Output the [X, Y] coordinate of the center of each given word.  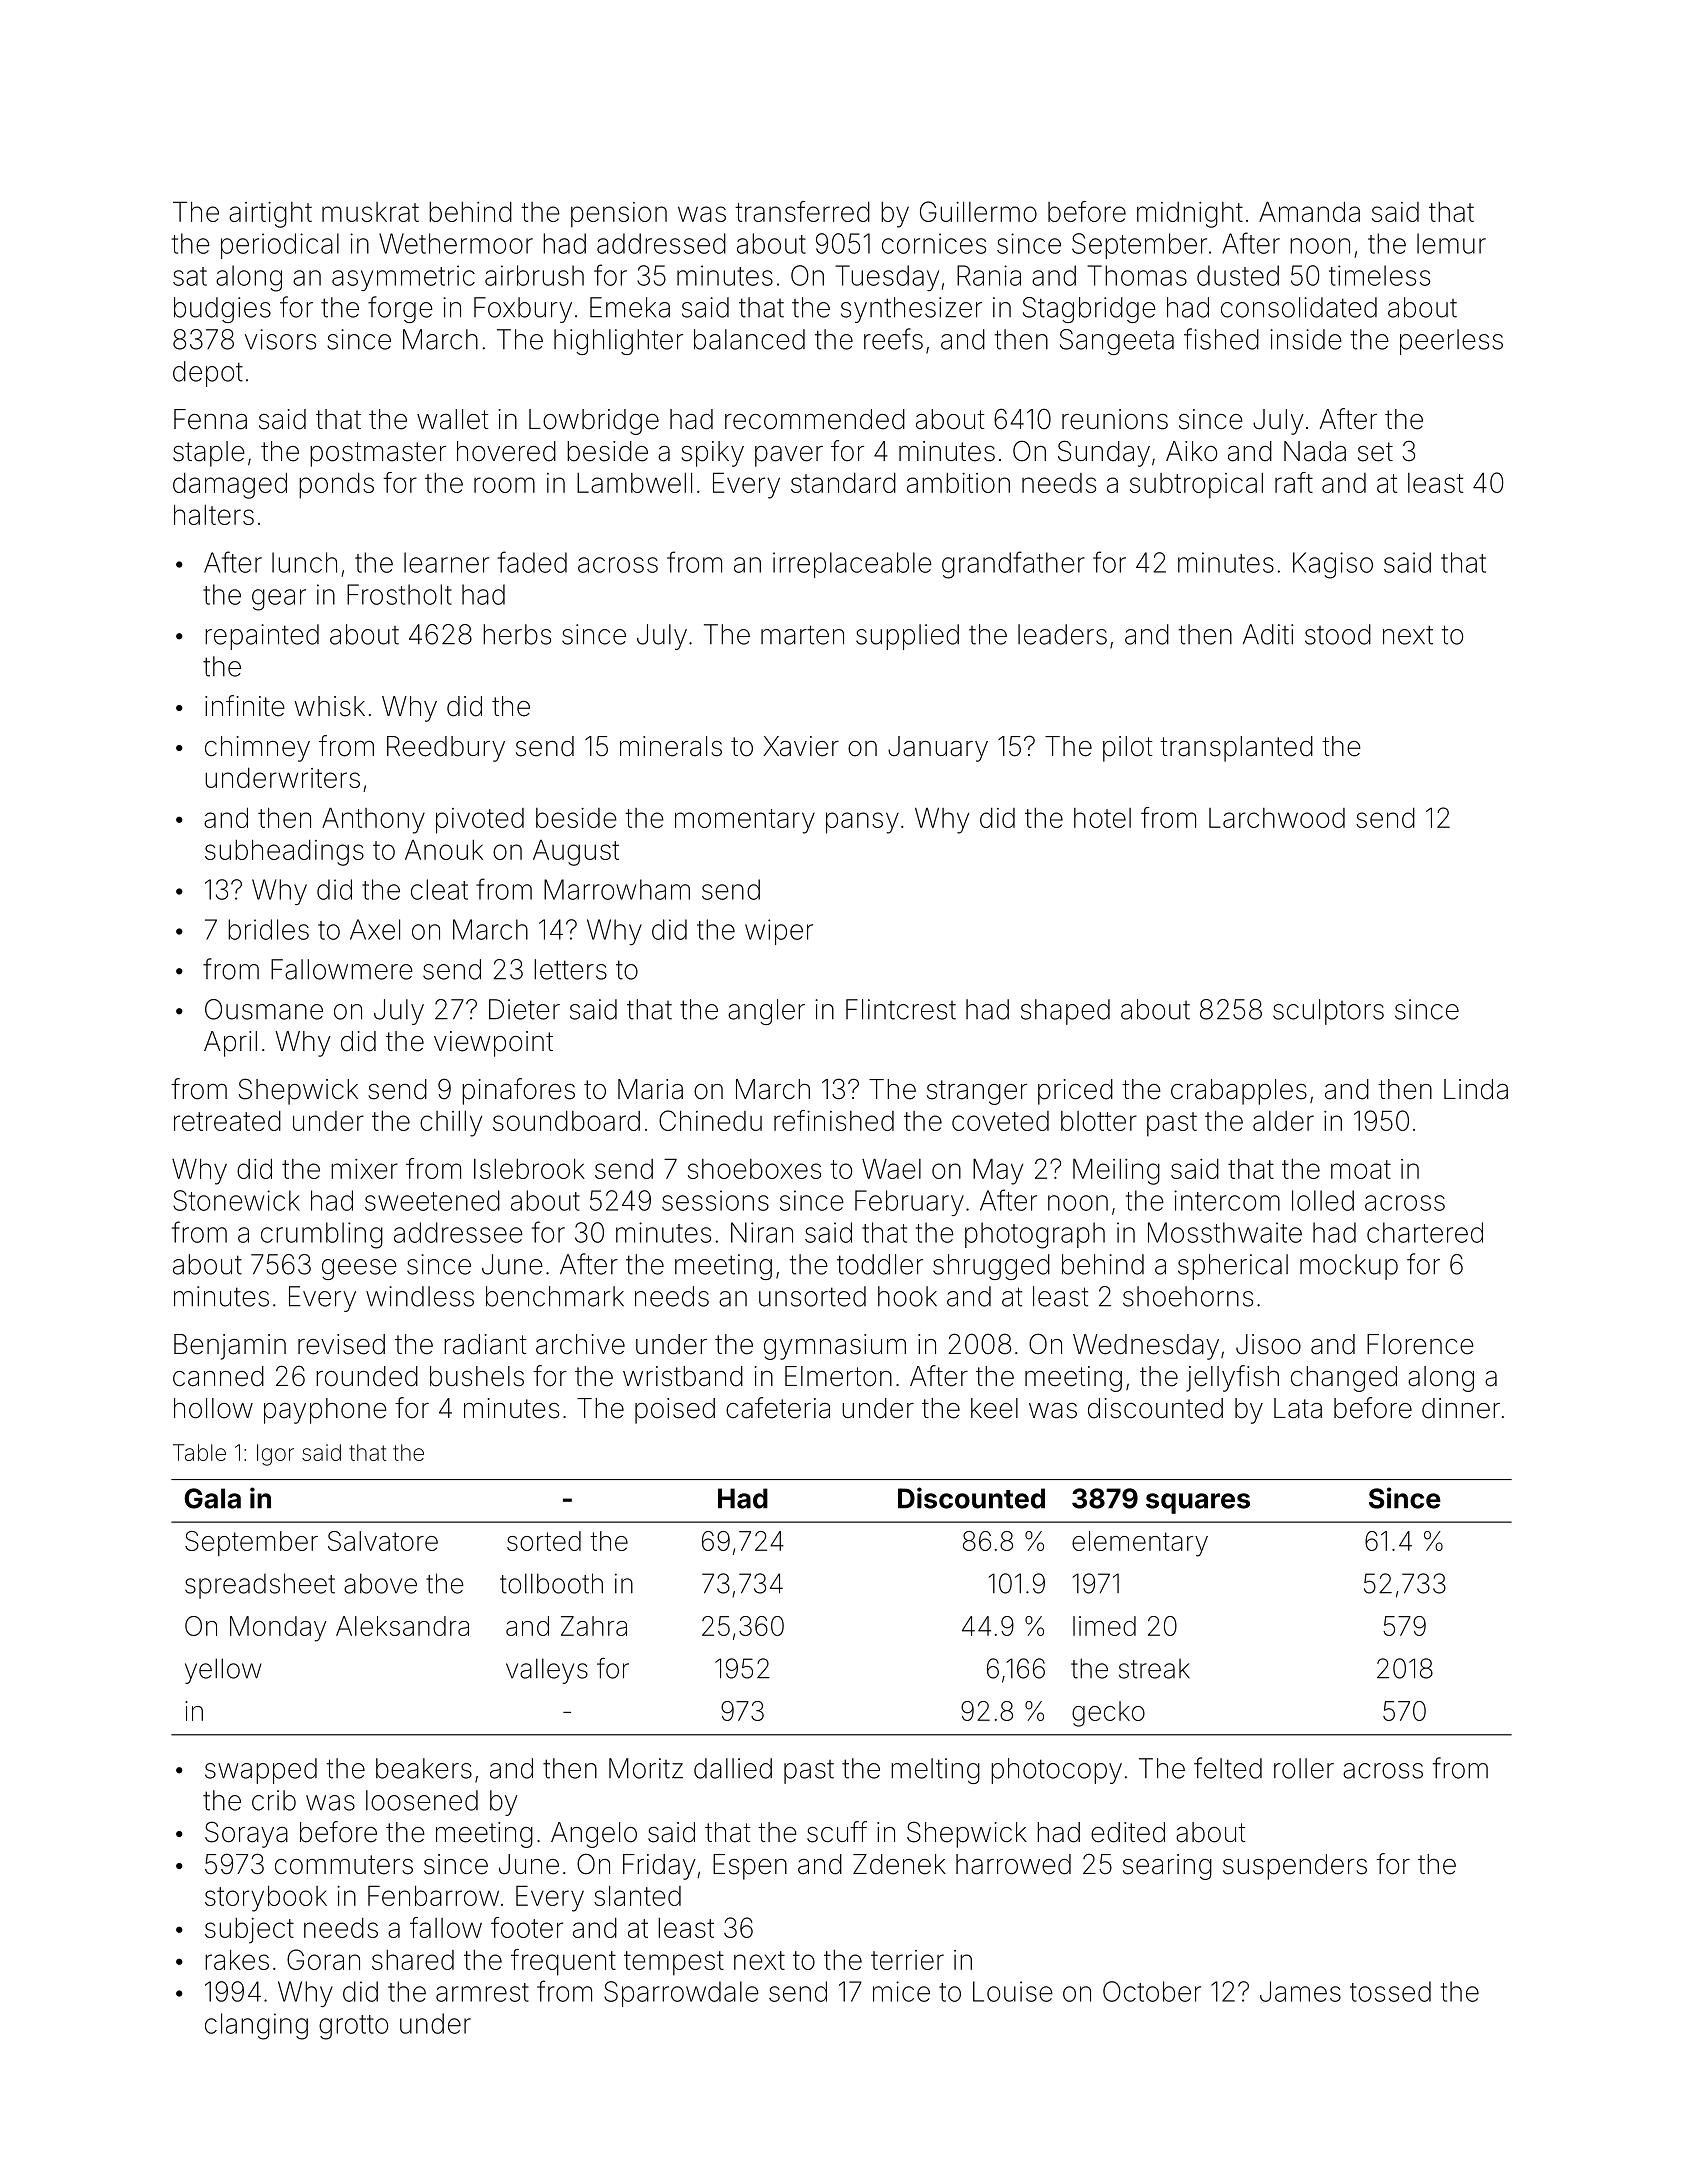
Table [199, 1452]
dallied [733, 1768]
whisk [330, 706]
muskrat [370, 212]
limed [1104, 1626]
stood [1338, 634]
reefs [893, 339]
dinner [1461, 1408]
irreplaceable [852, 565]
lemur [1451, 243]
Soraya [246, 1834]
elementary [1140, 1544]
